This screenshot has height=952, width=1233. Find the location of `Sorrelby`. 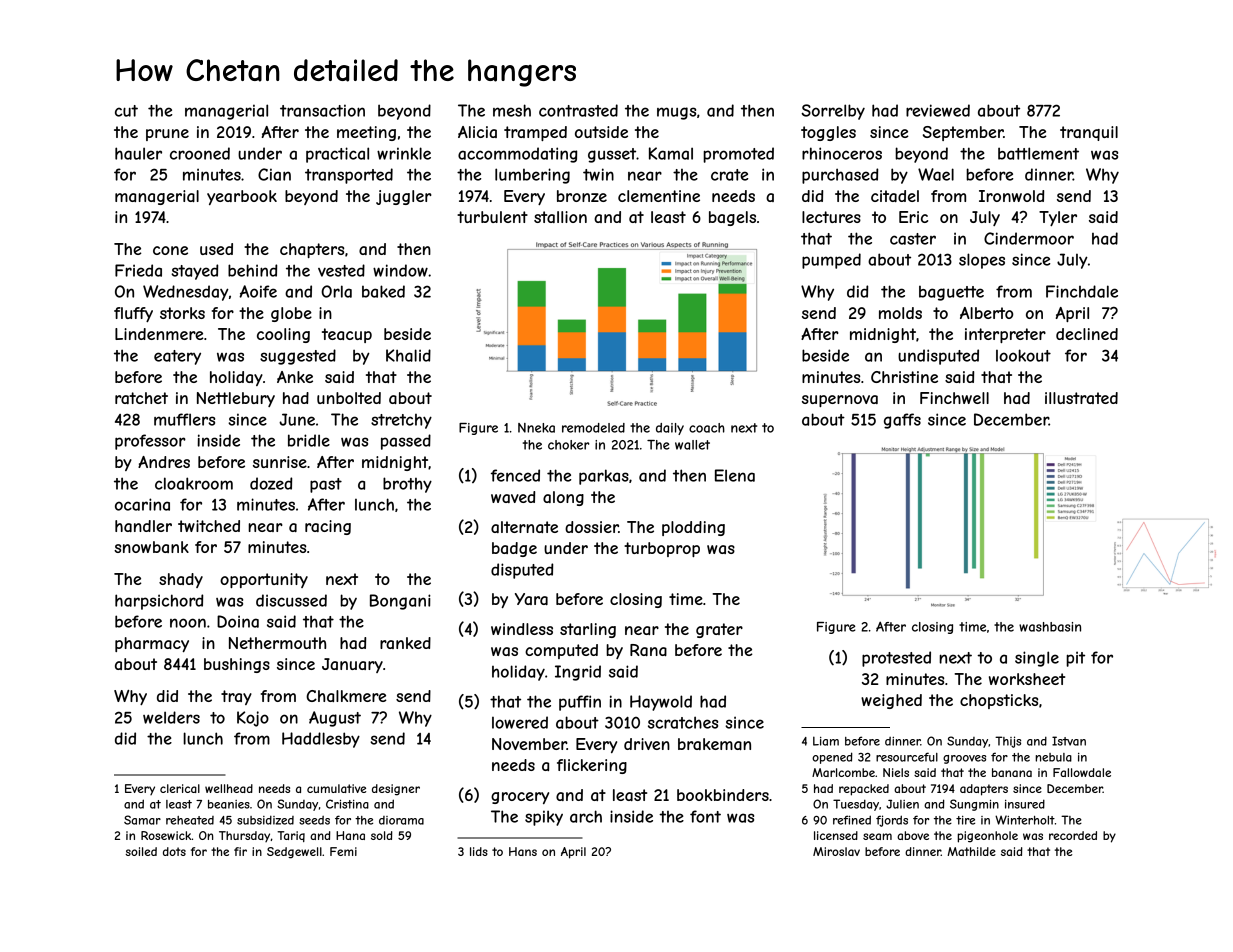

Sorrelby is located at coordinates (833, 112).
